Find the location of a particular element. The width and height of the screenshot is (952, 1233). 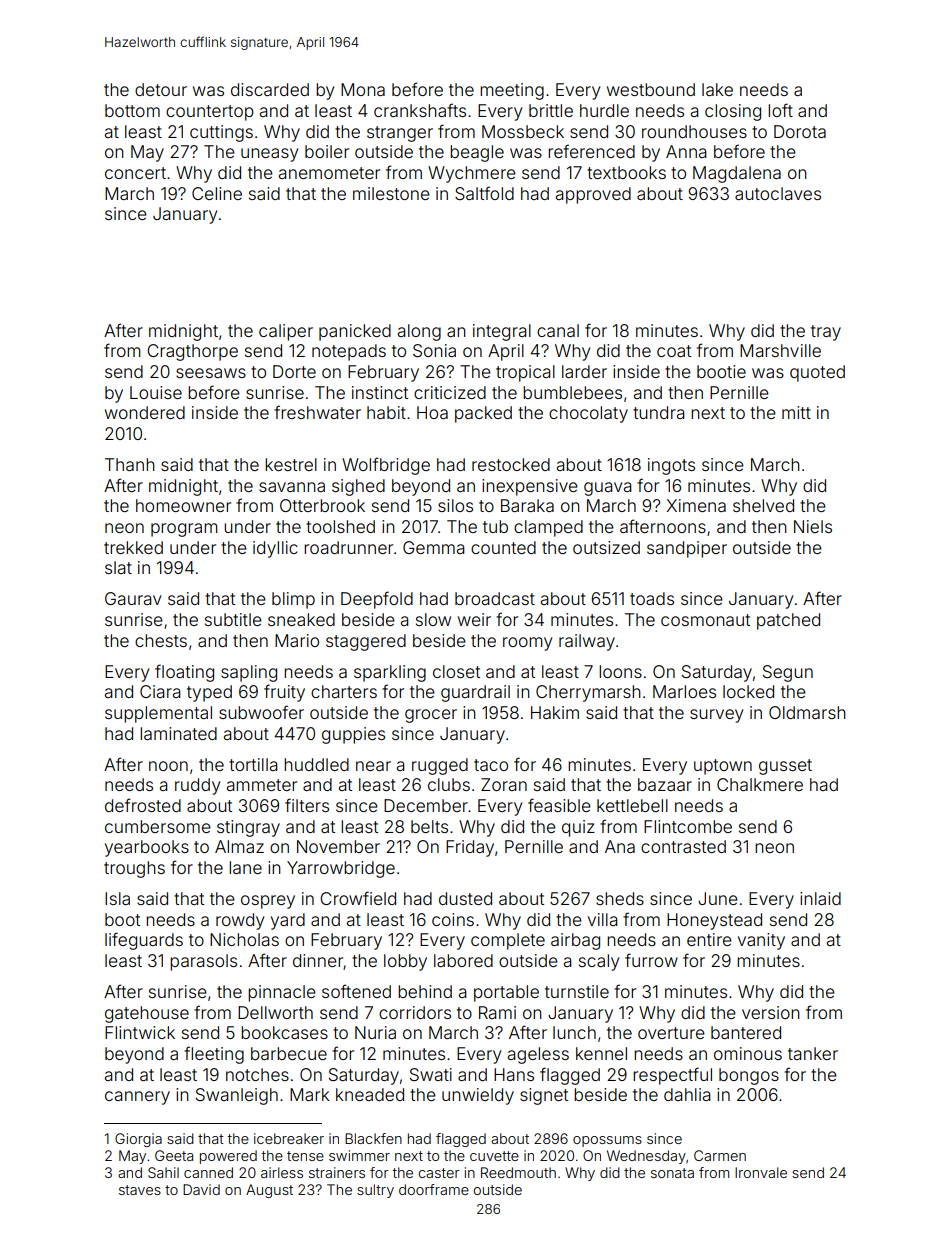

integral is located at coordinates (502, 332).
